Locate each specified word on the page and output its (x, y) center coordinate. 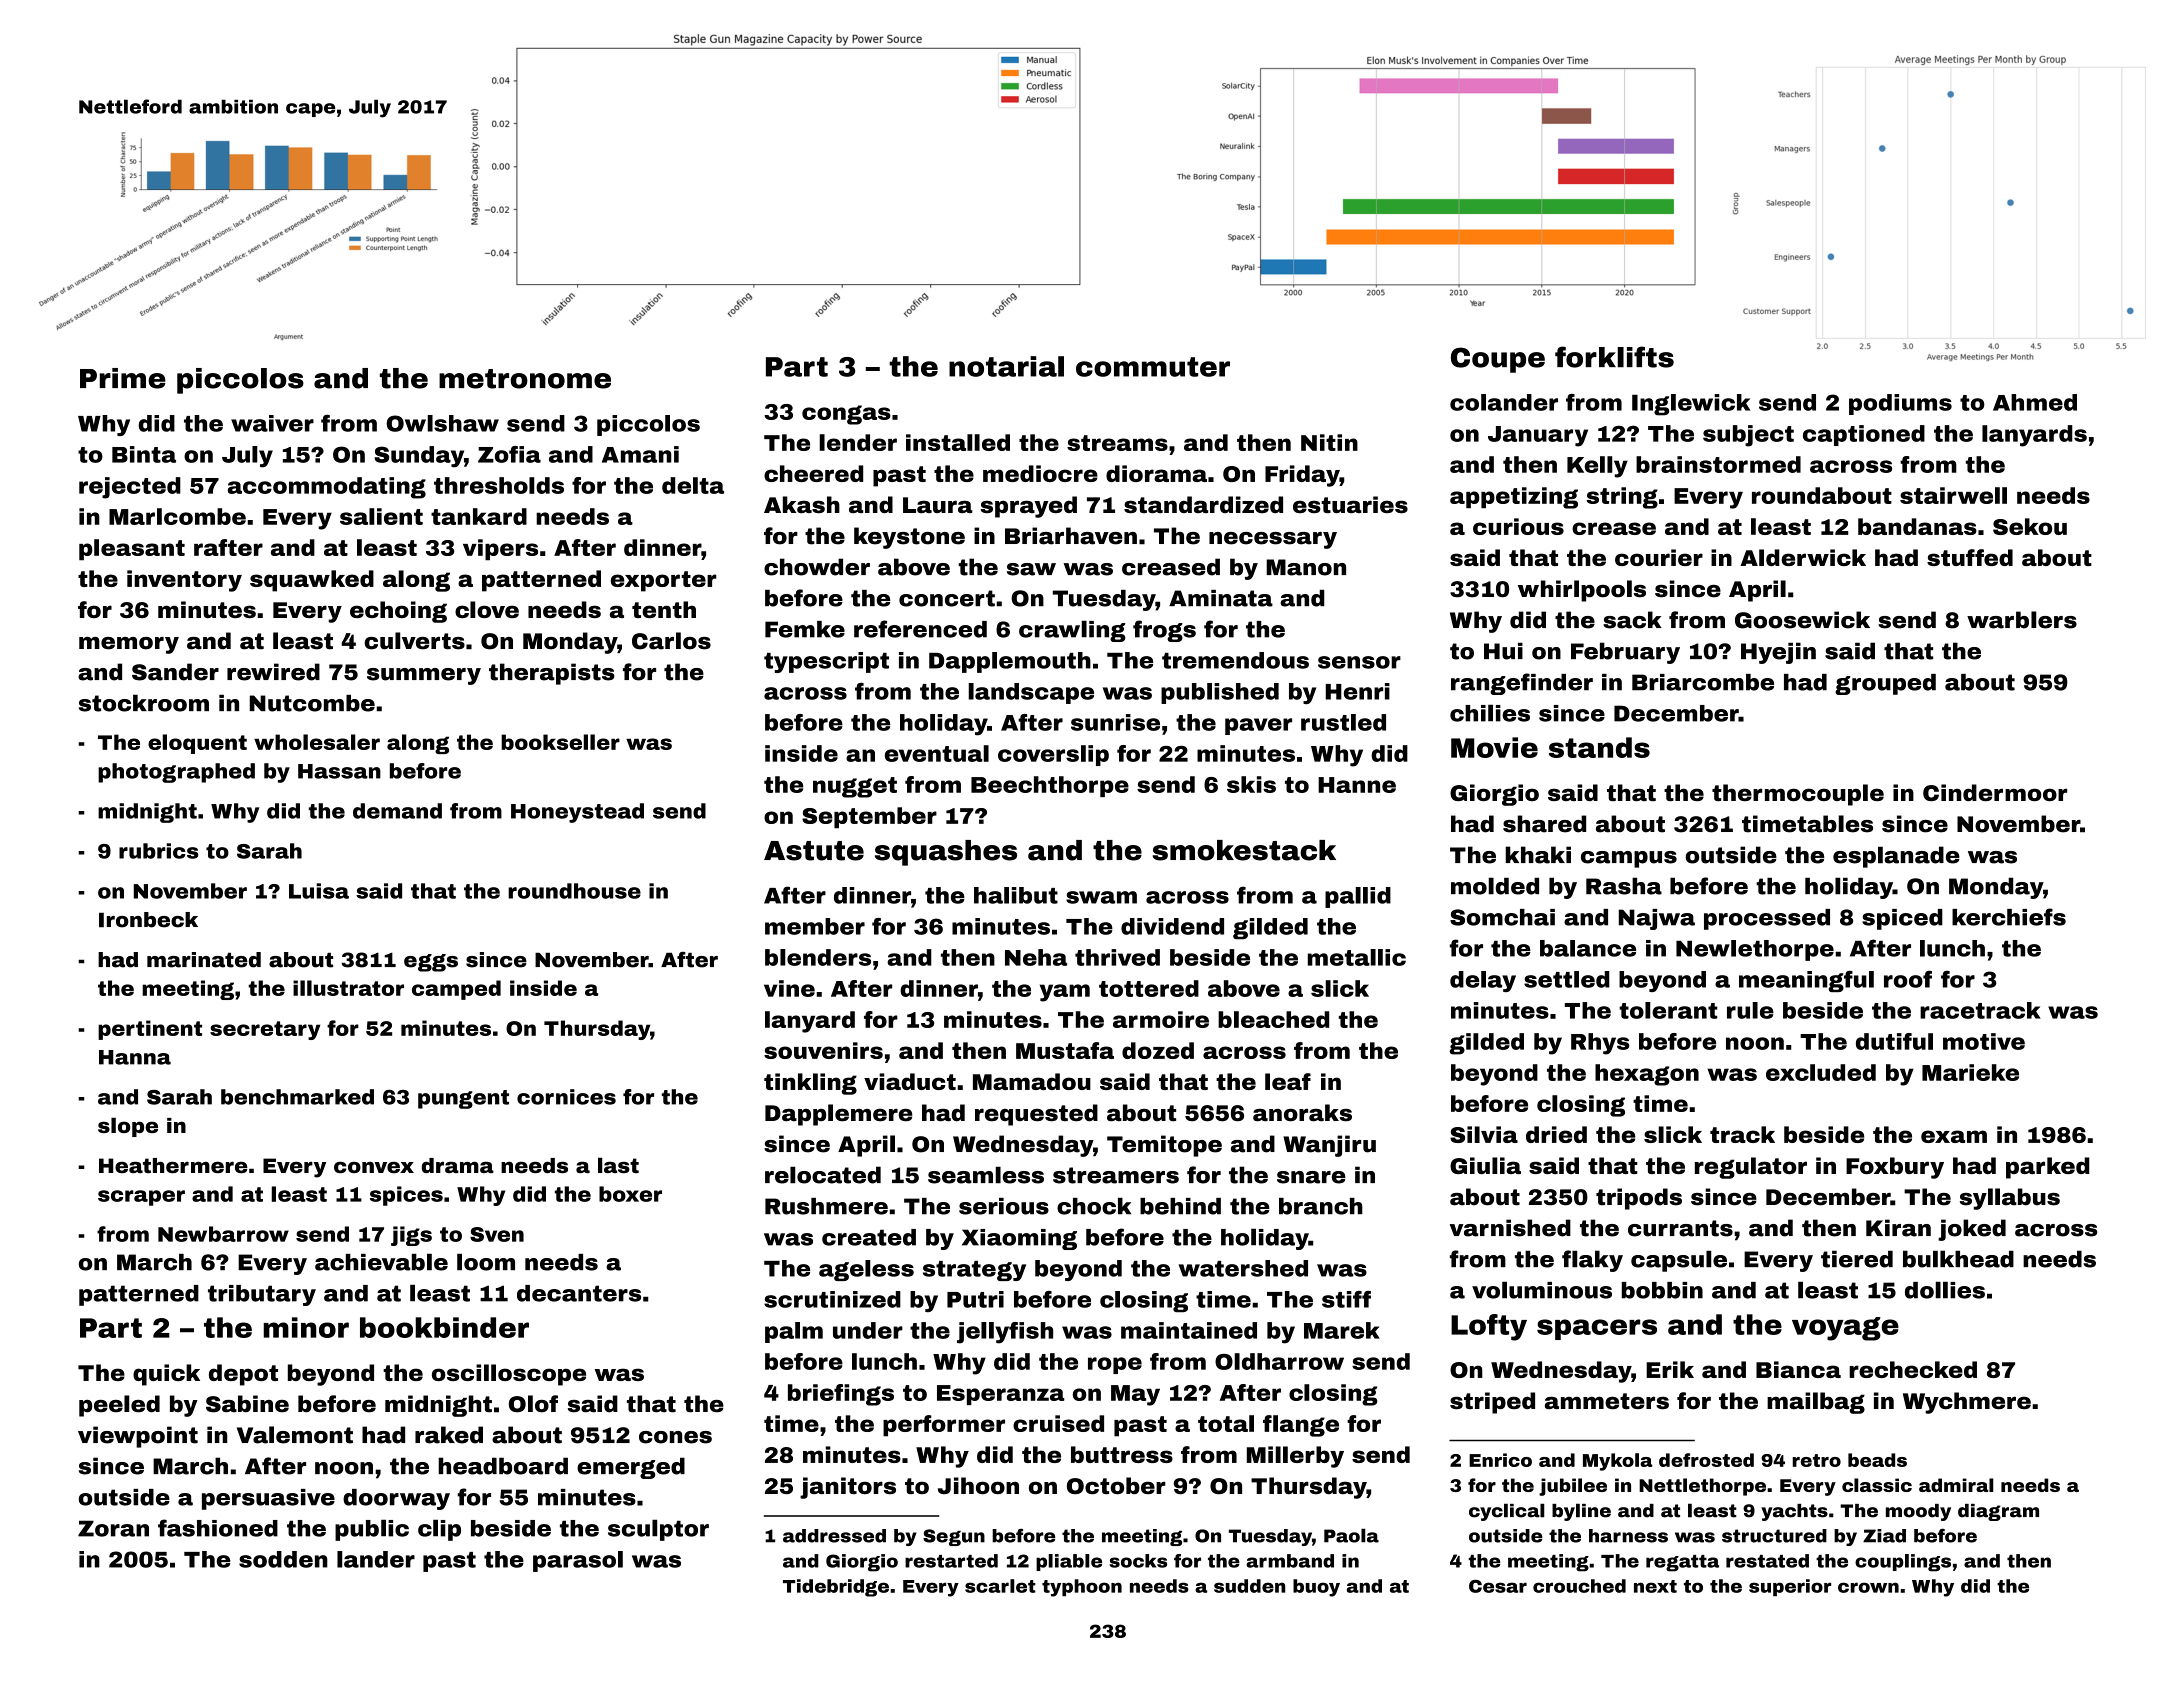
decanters (579, 1293)
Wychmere (1967, 1403)
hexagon (1647, 1075)
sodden (283, 1559)
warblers (2022, 620)
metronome (525, 379)
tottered (1149, 988)
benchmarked (297, 1097)
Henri (1358, 691)
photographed (176, 773)
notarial (1006, 366)
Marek (1342, 1330)
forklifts (1614, 357)
